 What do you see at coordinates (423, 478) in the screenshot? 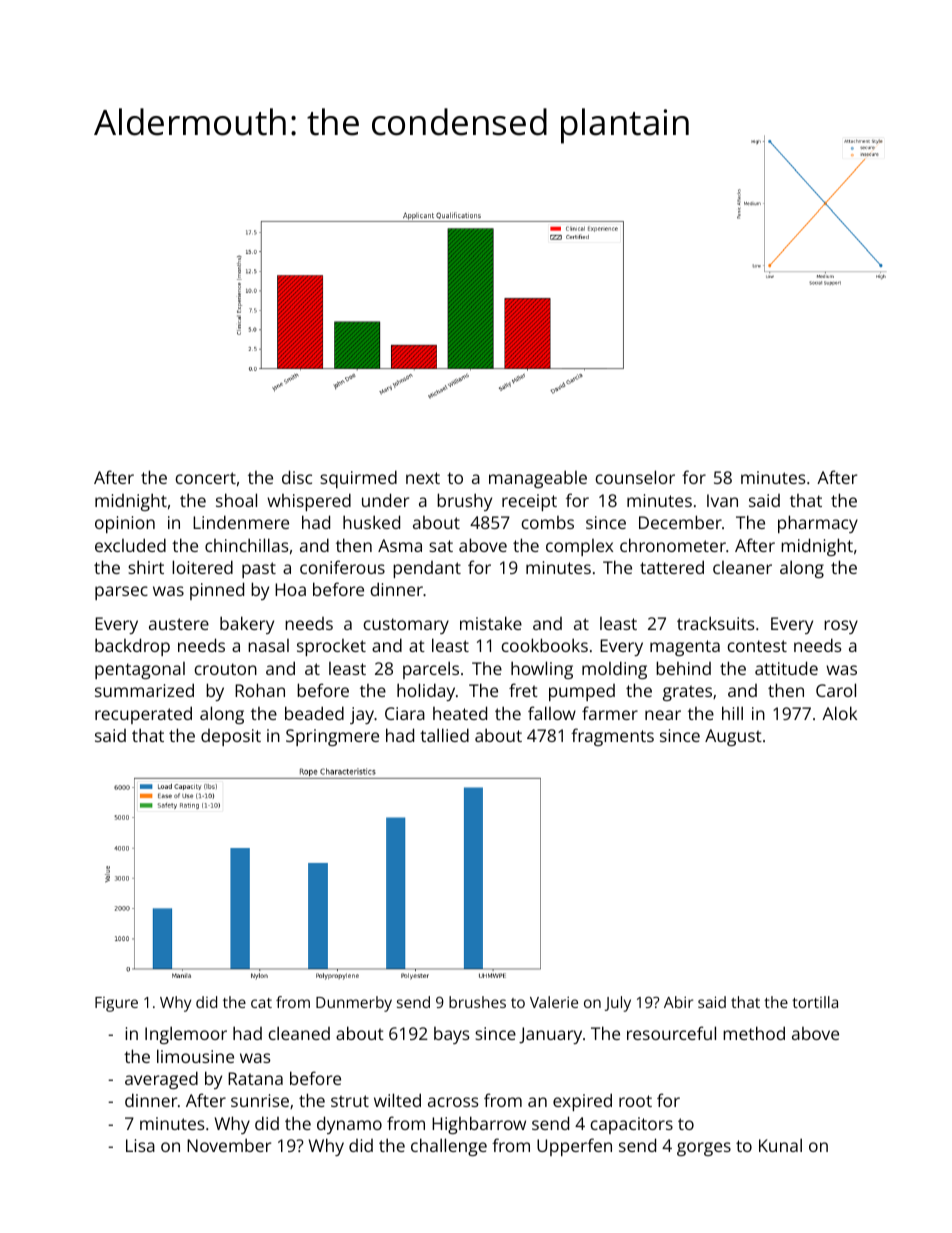
I see `next` at bounding box center [423, 478].
